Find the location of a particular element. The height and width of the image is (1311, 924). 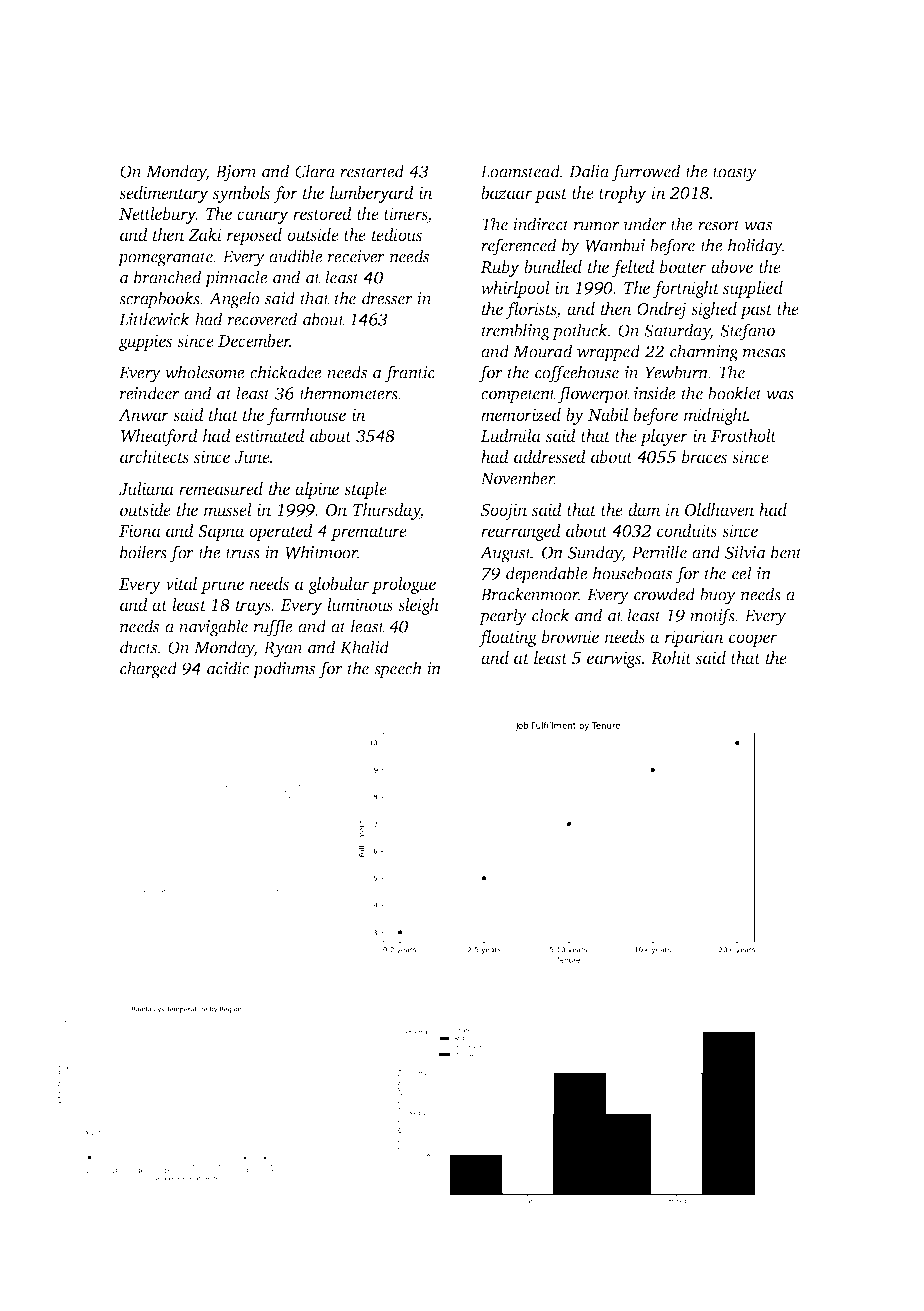

Fiona is located at coordinates (140, 530).
